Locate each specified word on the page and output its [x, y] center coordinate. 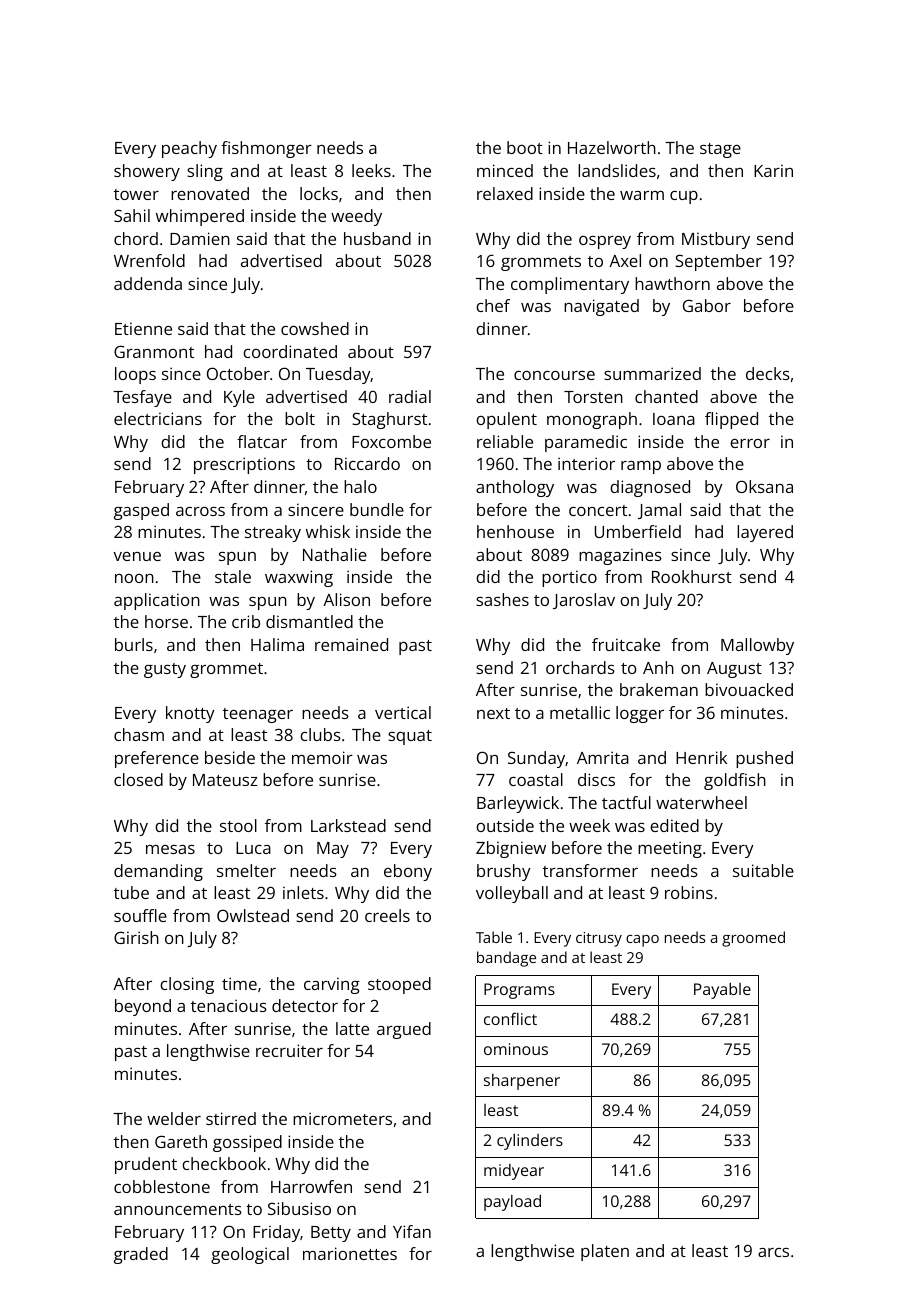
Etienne [143, 328]
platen [605, 1252]
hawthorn [672, 283]
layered [765, 533]
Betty [331, 1234]
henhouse [515, 531]
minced [505, 170]
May [333, 850]
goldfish [735, 781]
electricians [158, 418]
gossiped [247, 1143]
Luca [253, 848]
